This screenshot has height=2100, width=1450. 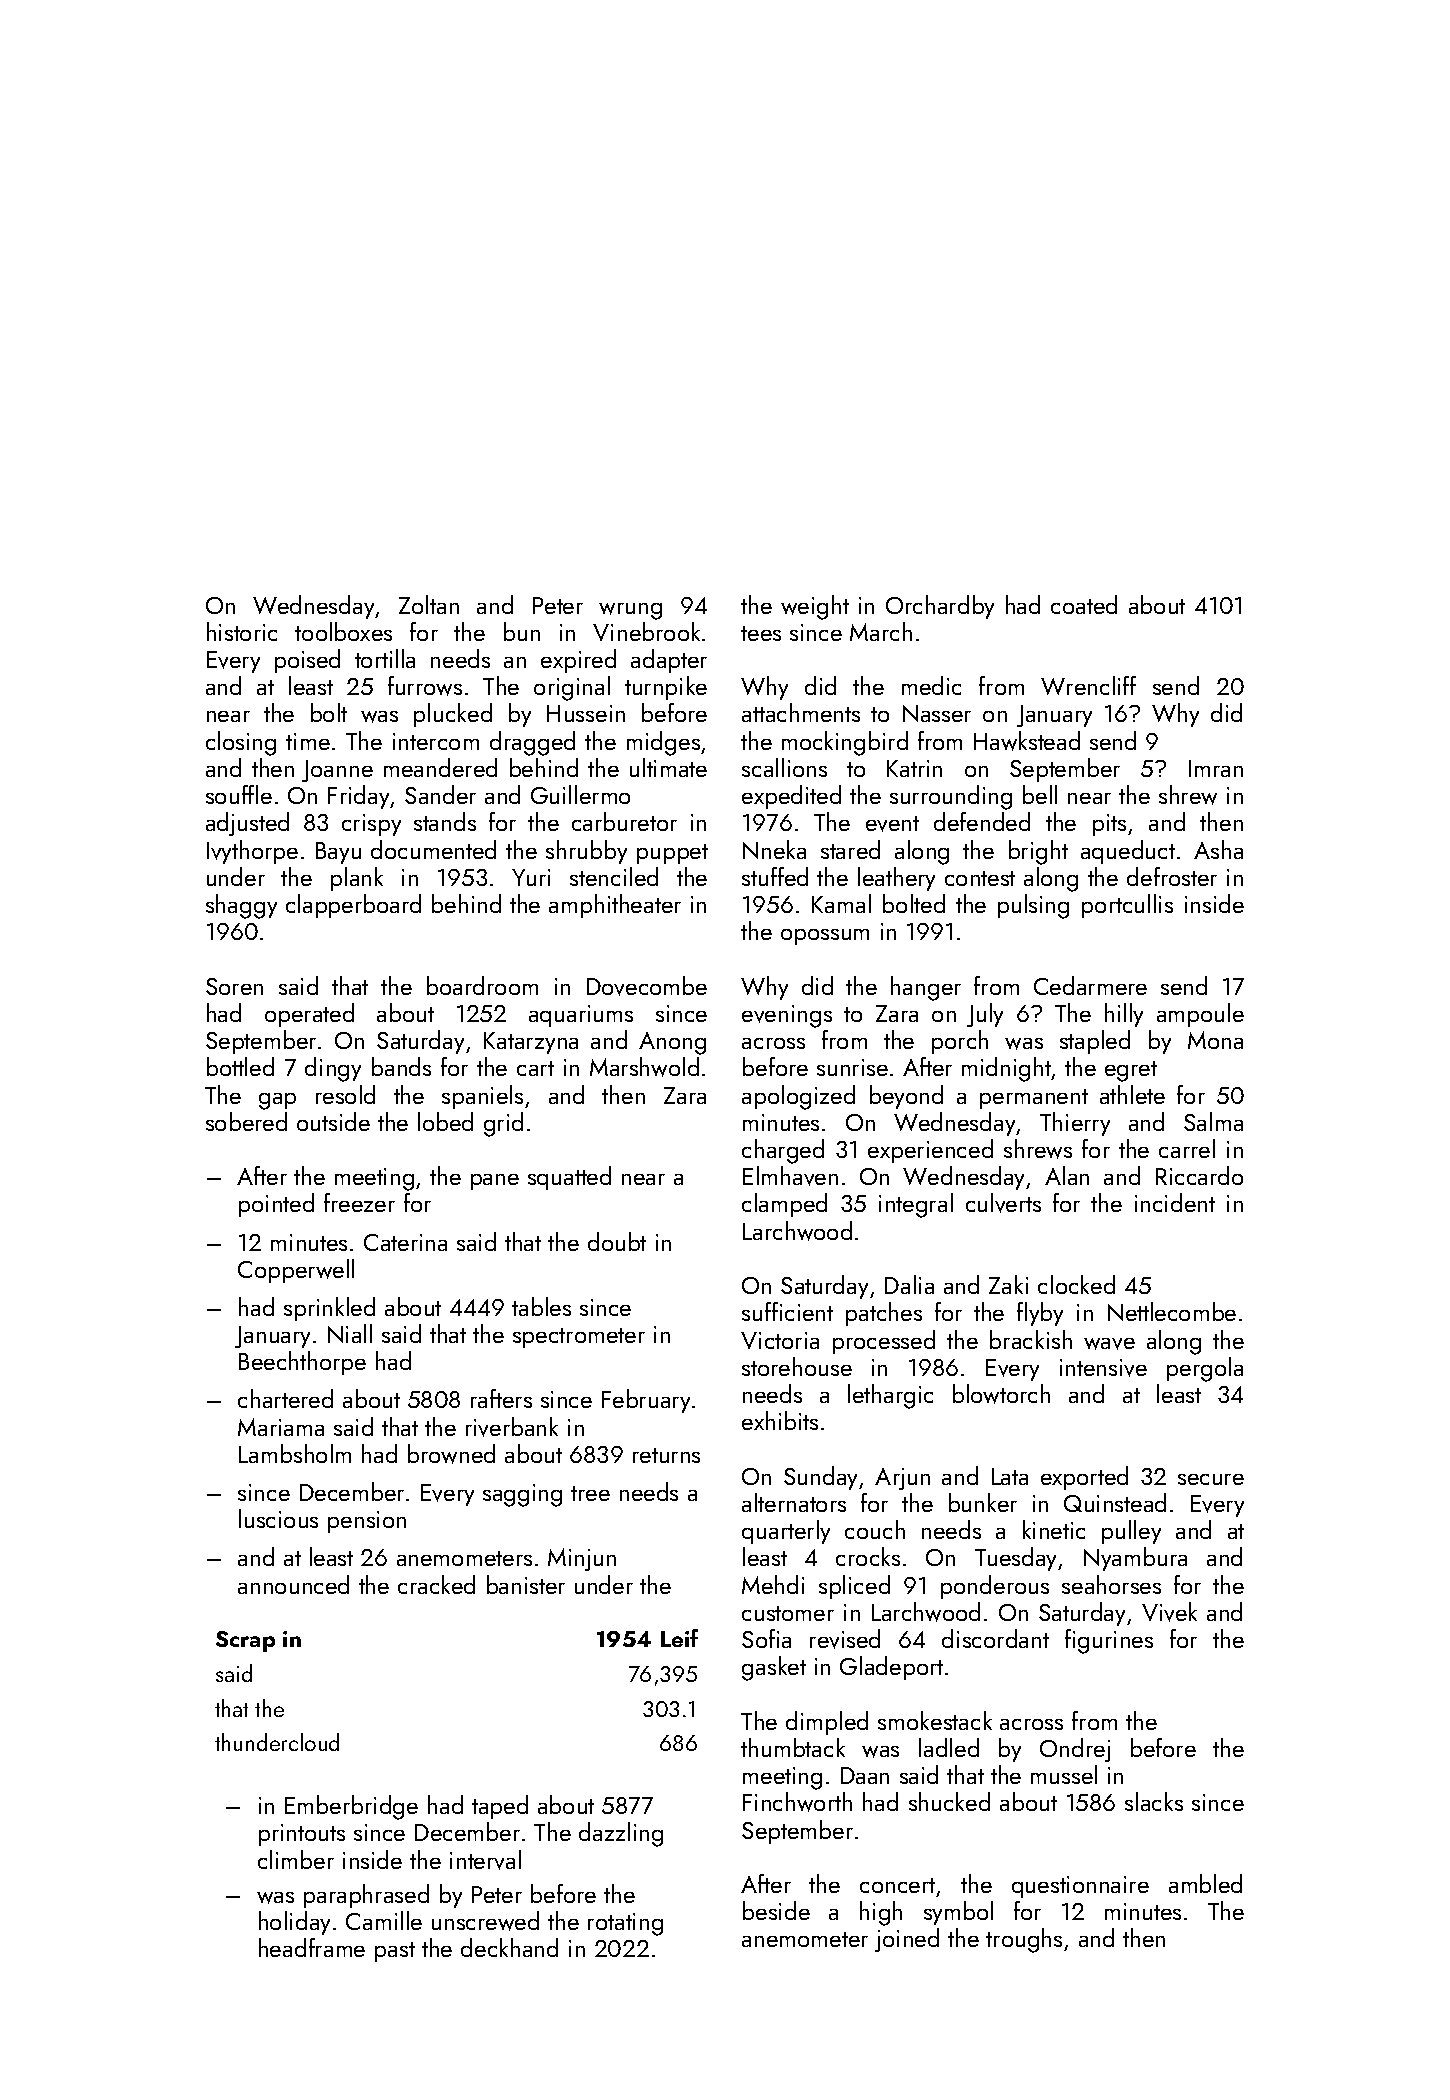 I want to click on Marshwold, so click(x=644, y=1067).
